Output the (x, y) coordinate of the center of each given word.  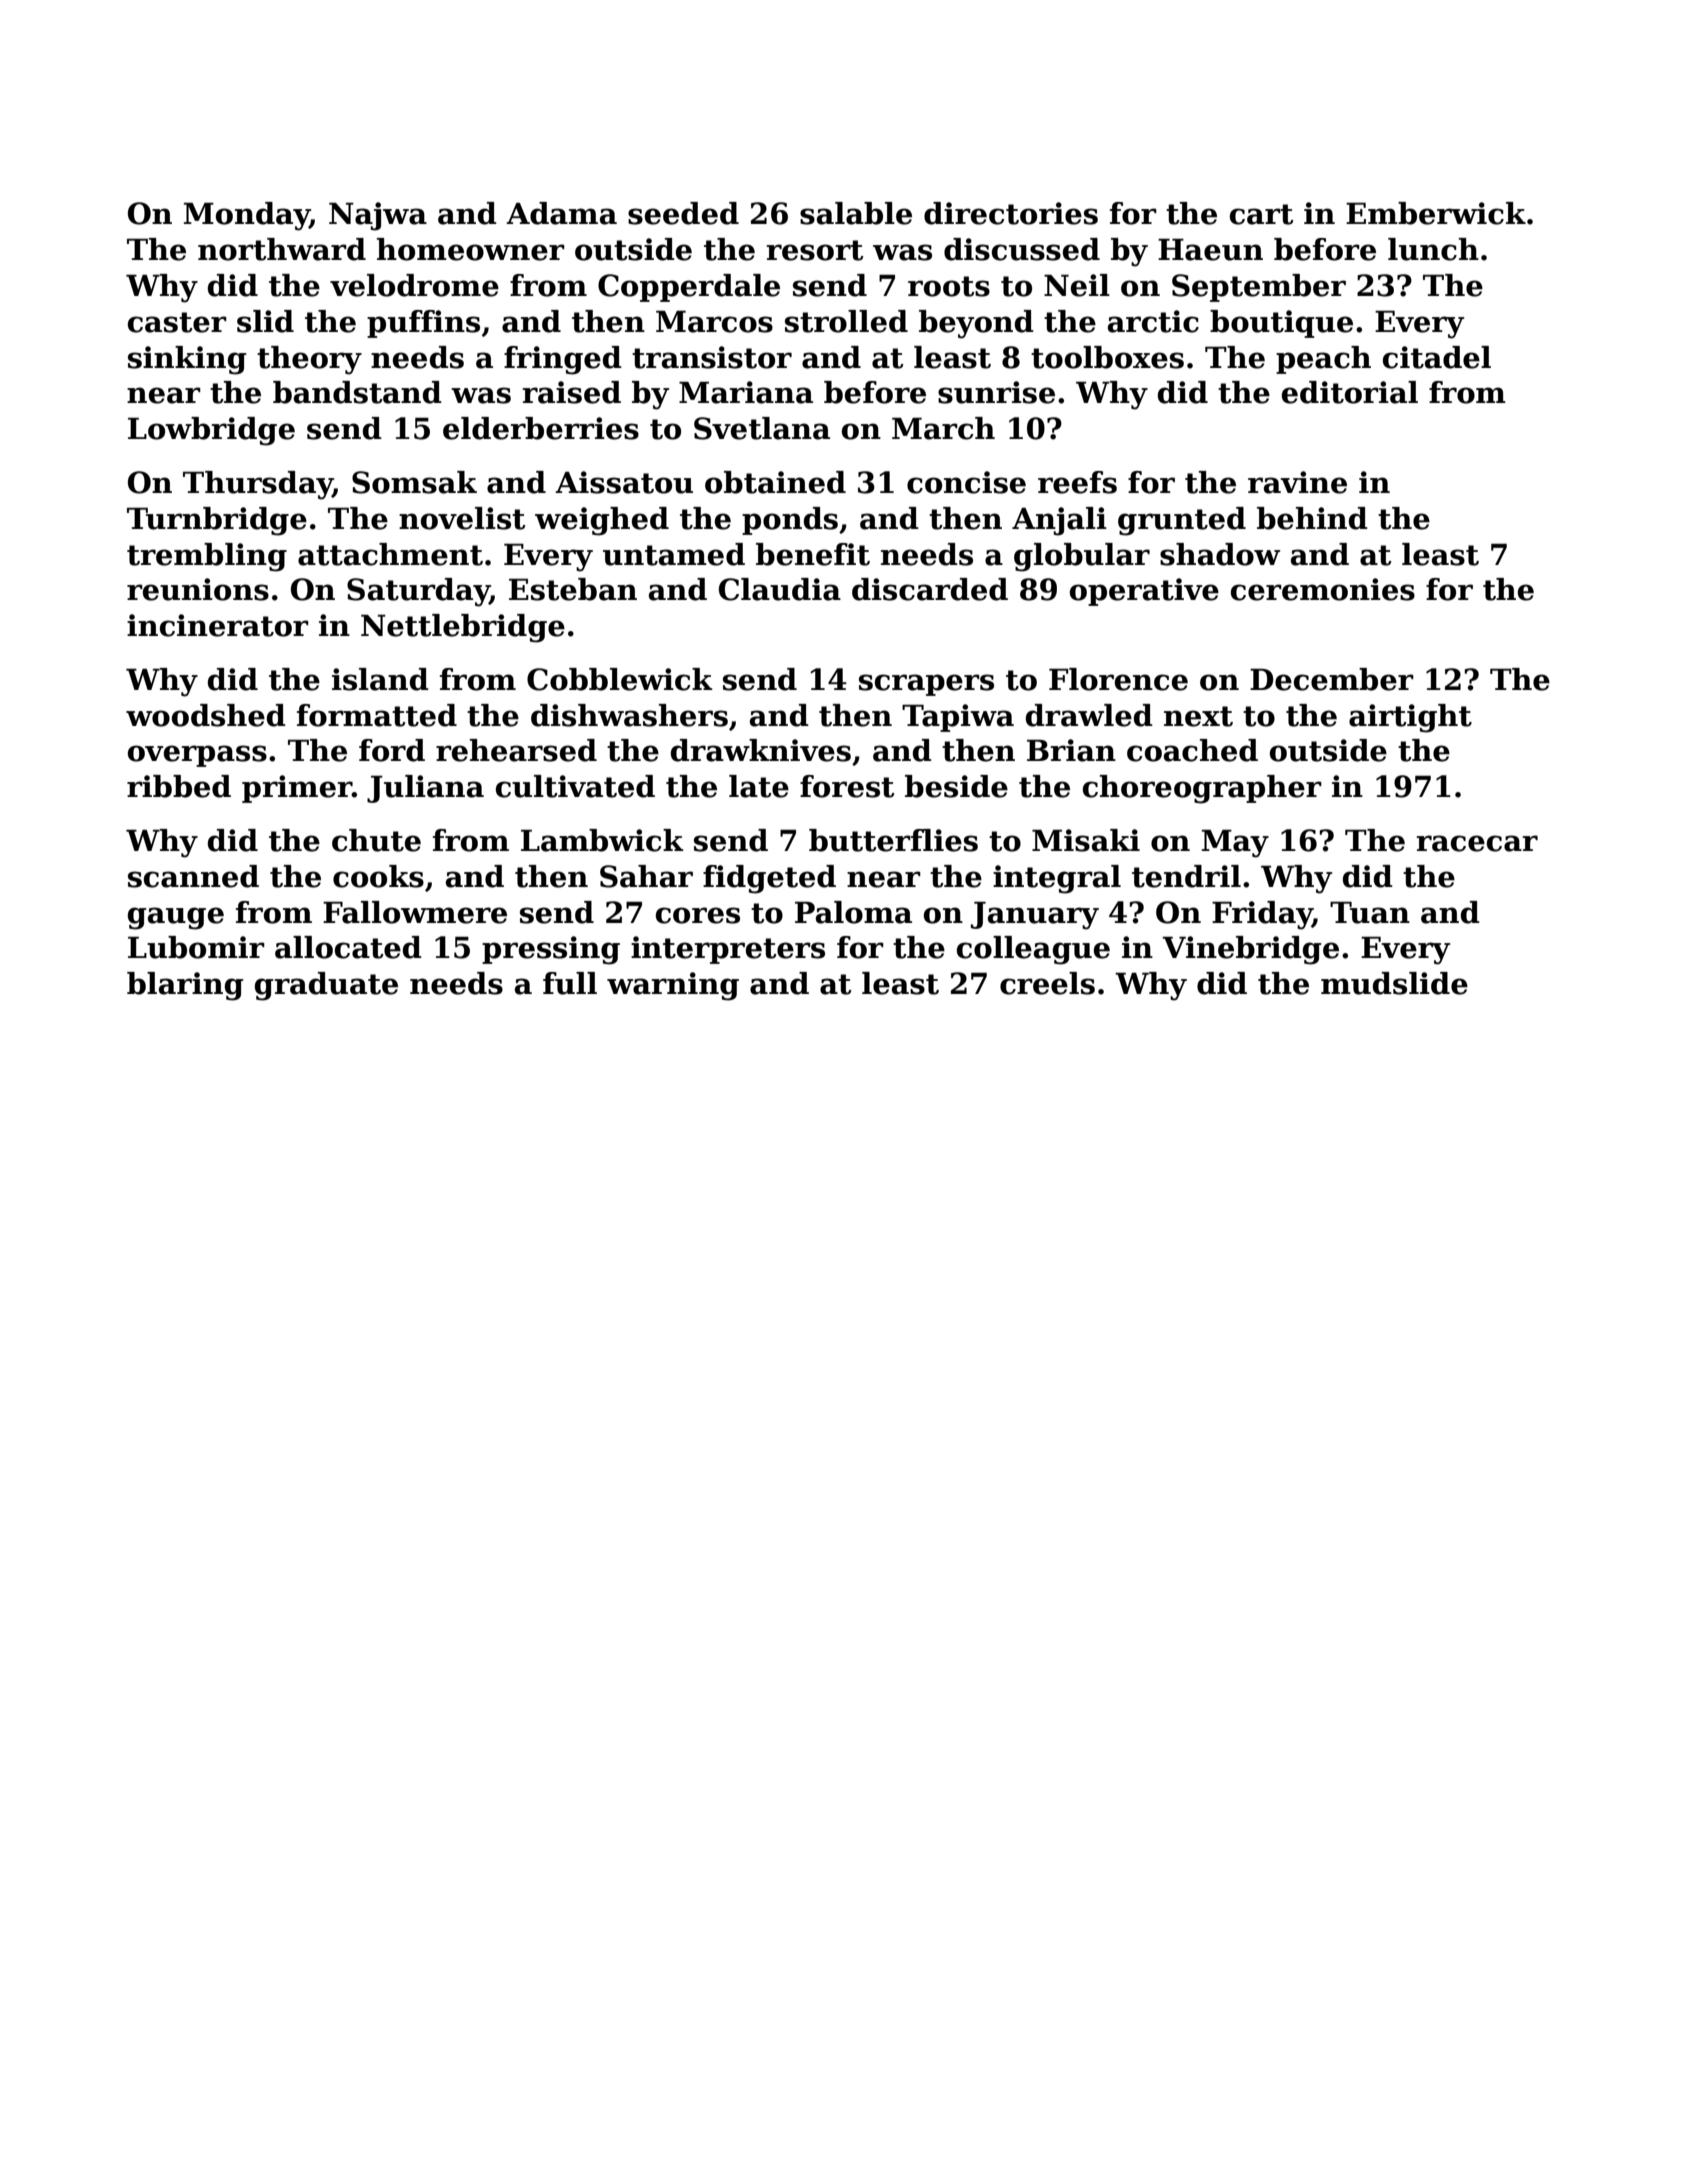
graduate (326, 986)
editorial (1350, 392)
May (1235, 844)
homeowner (471, 249)
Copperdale (689, 288)
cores (698, 915)
